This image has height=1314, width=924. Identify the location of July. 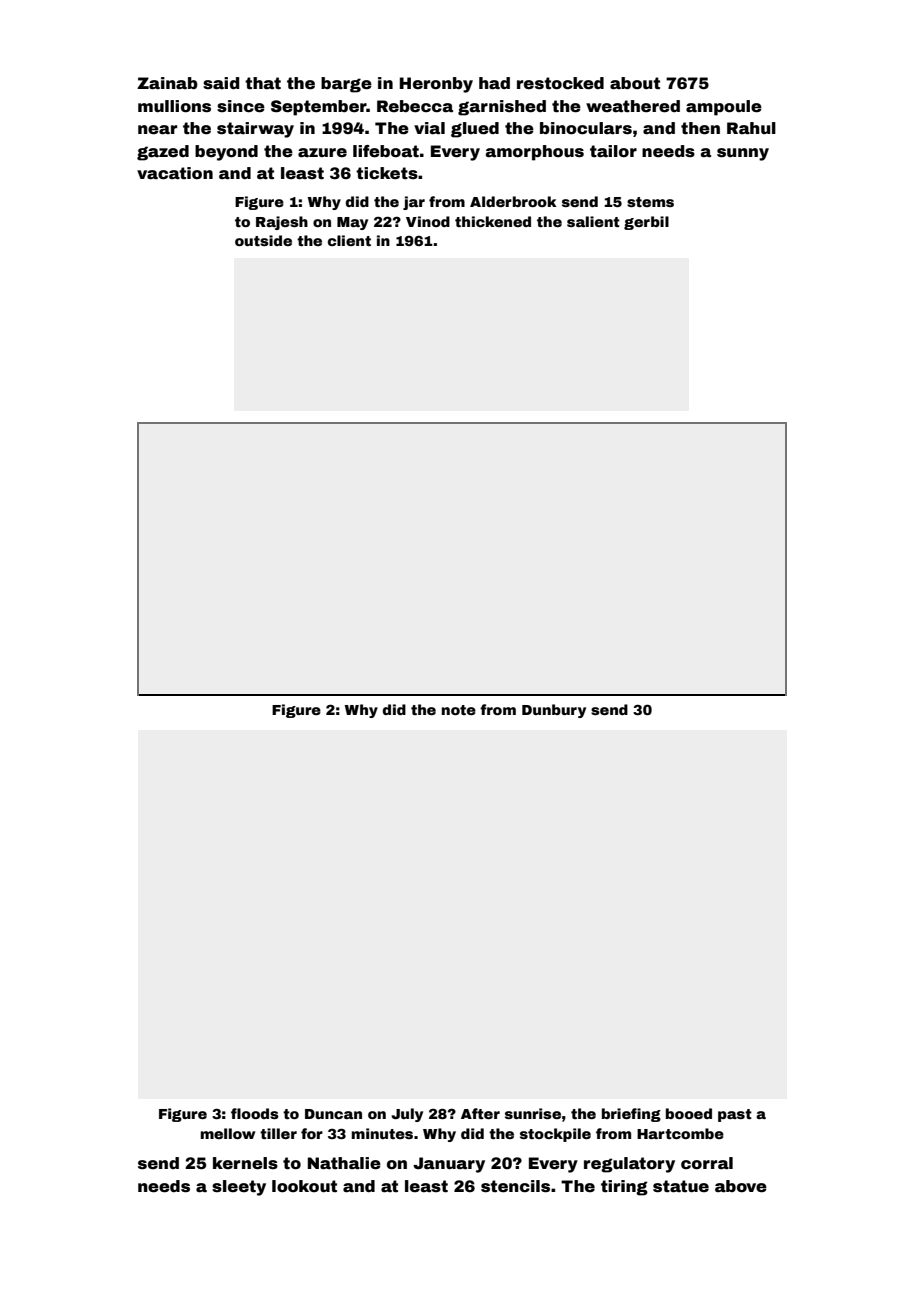
(407, 1115).
